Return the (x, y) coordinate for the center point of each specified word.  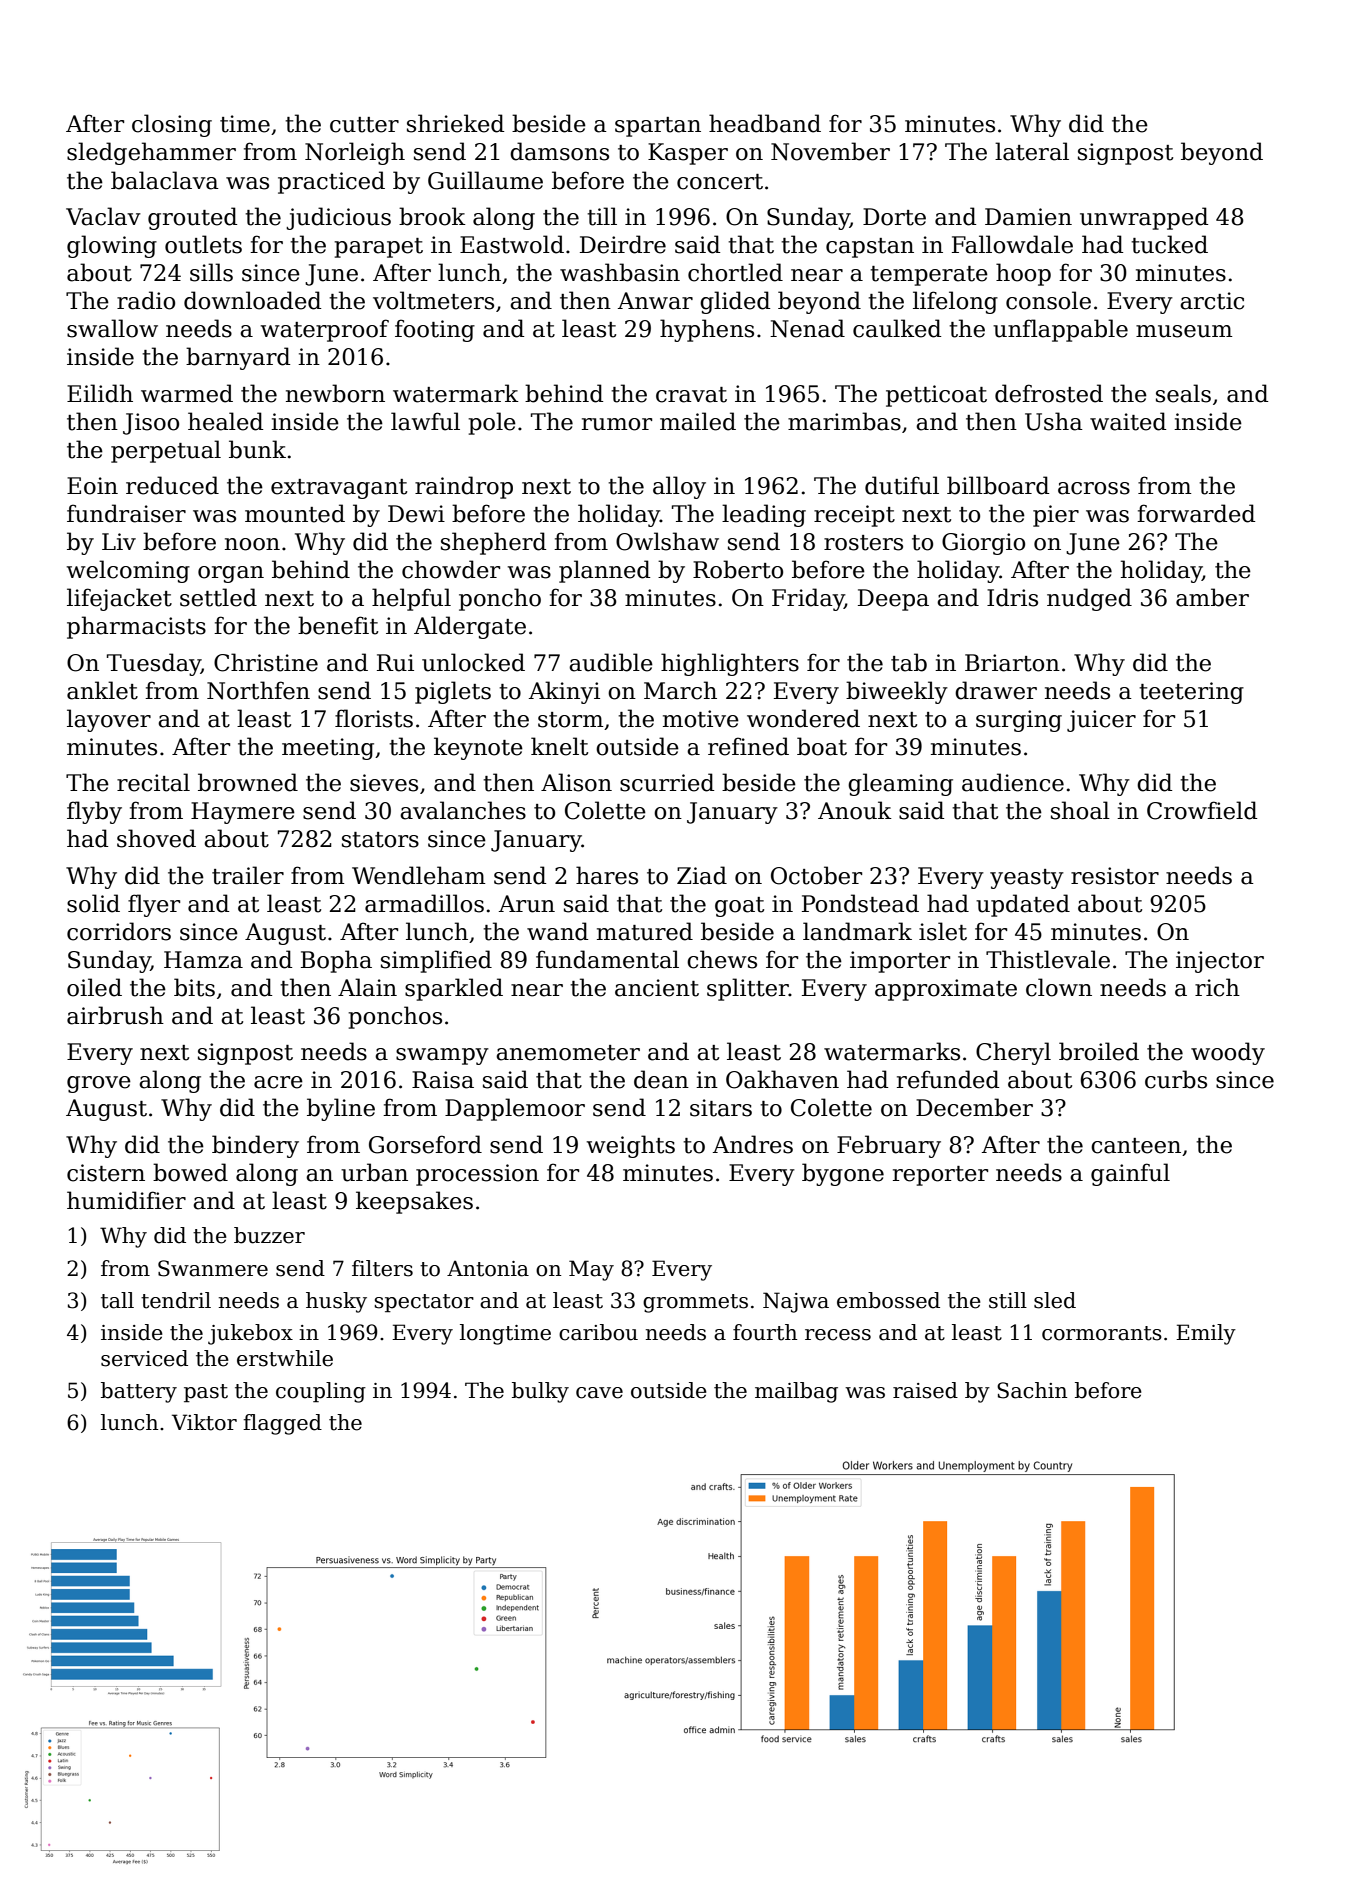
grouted (192, 218)
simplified (436, 961)
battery (139, 1392)
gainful (1130, 1174)
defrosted (1049, 393)
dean (661, 1079)
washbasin (620, 272)
